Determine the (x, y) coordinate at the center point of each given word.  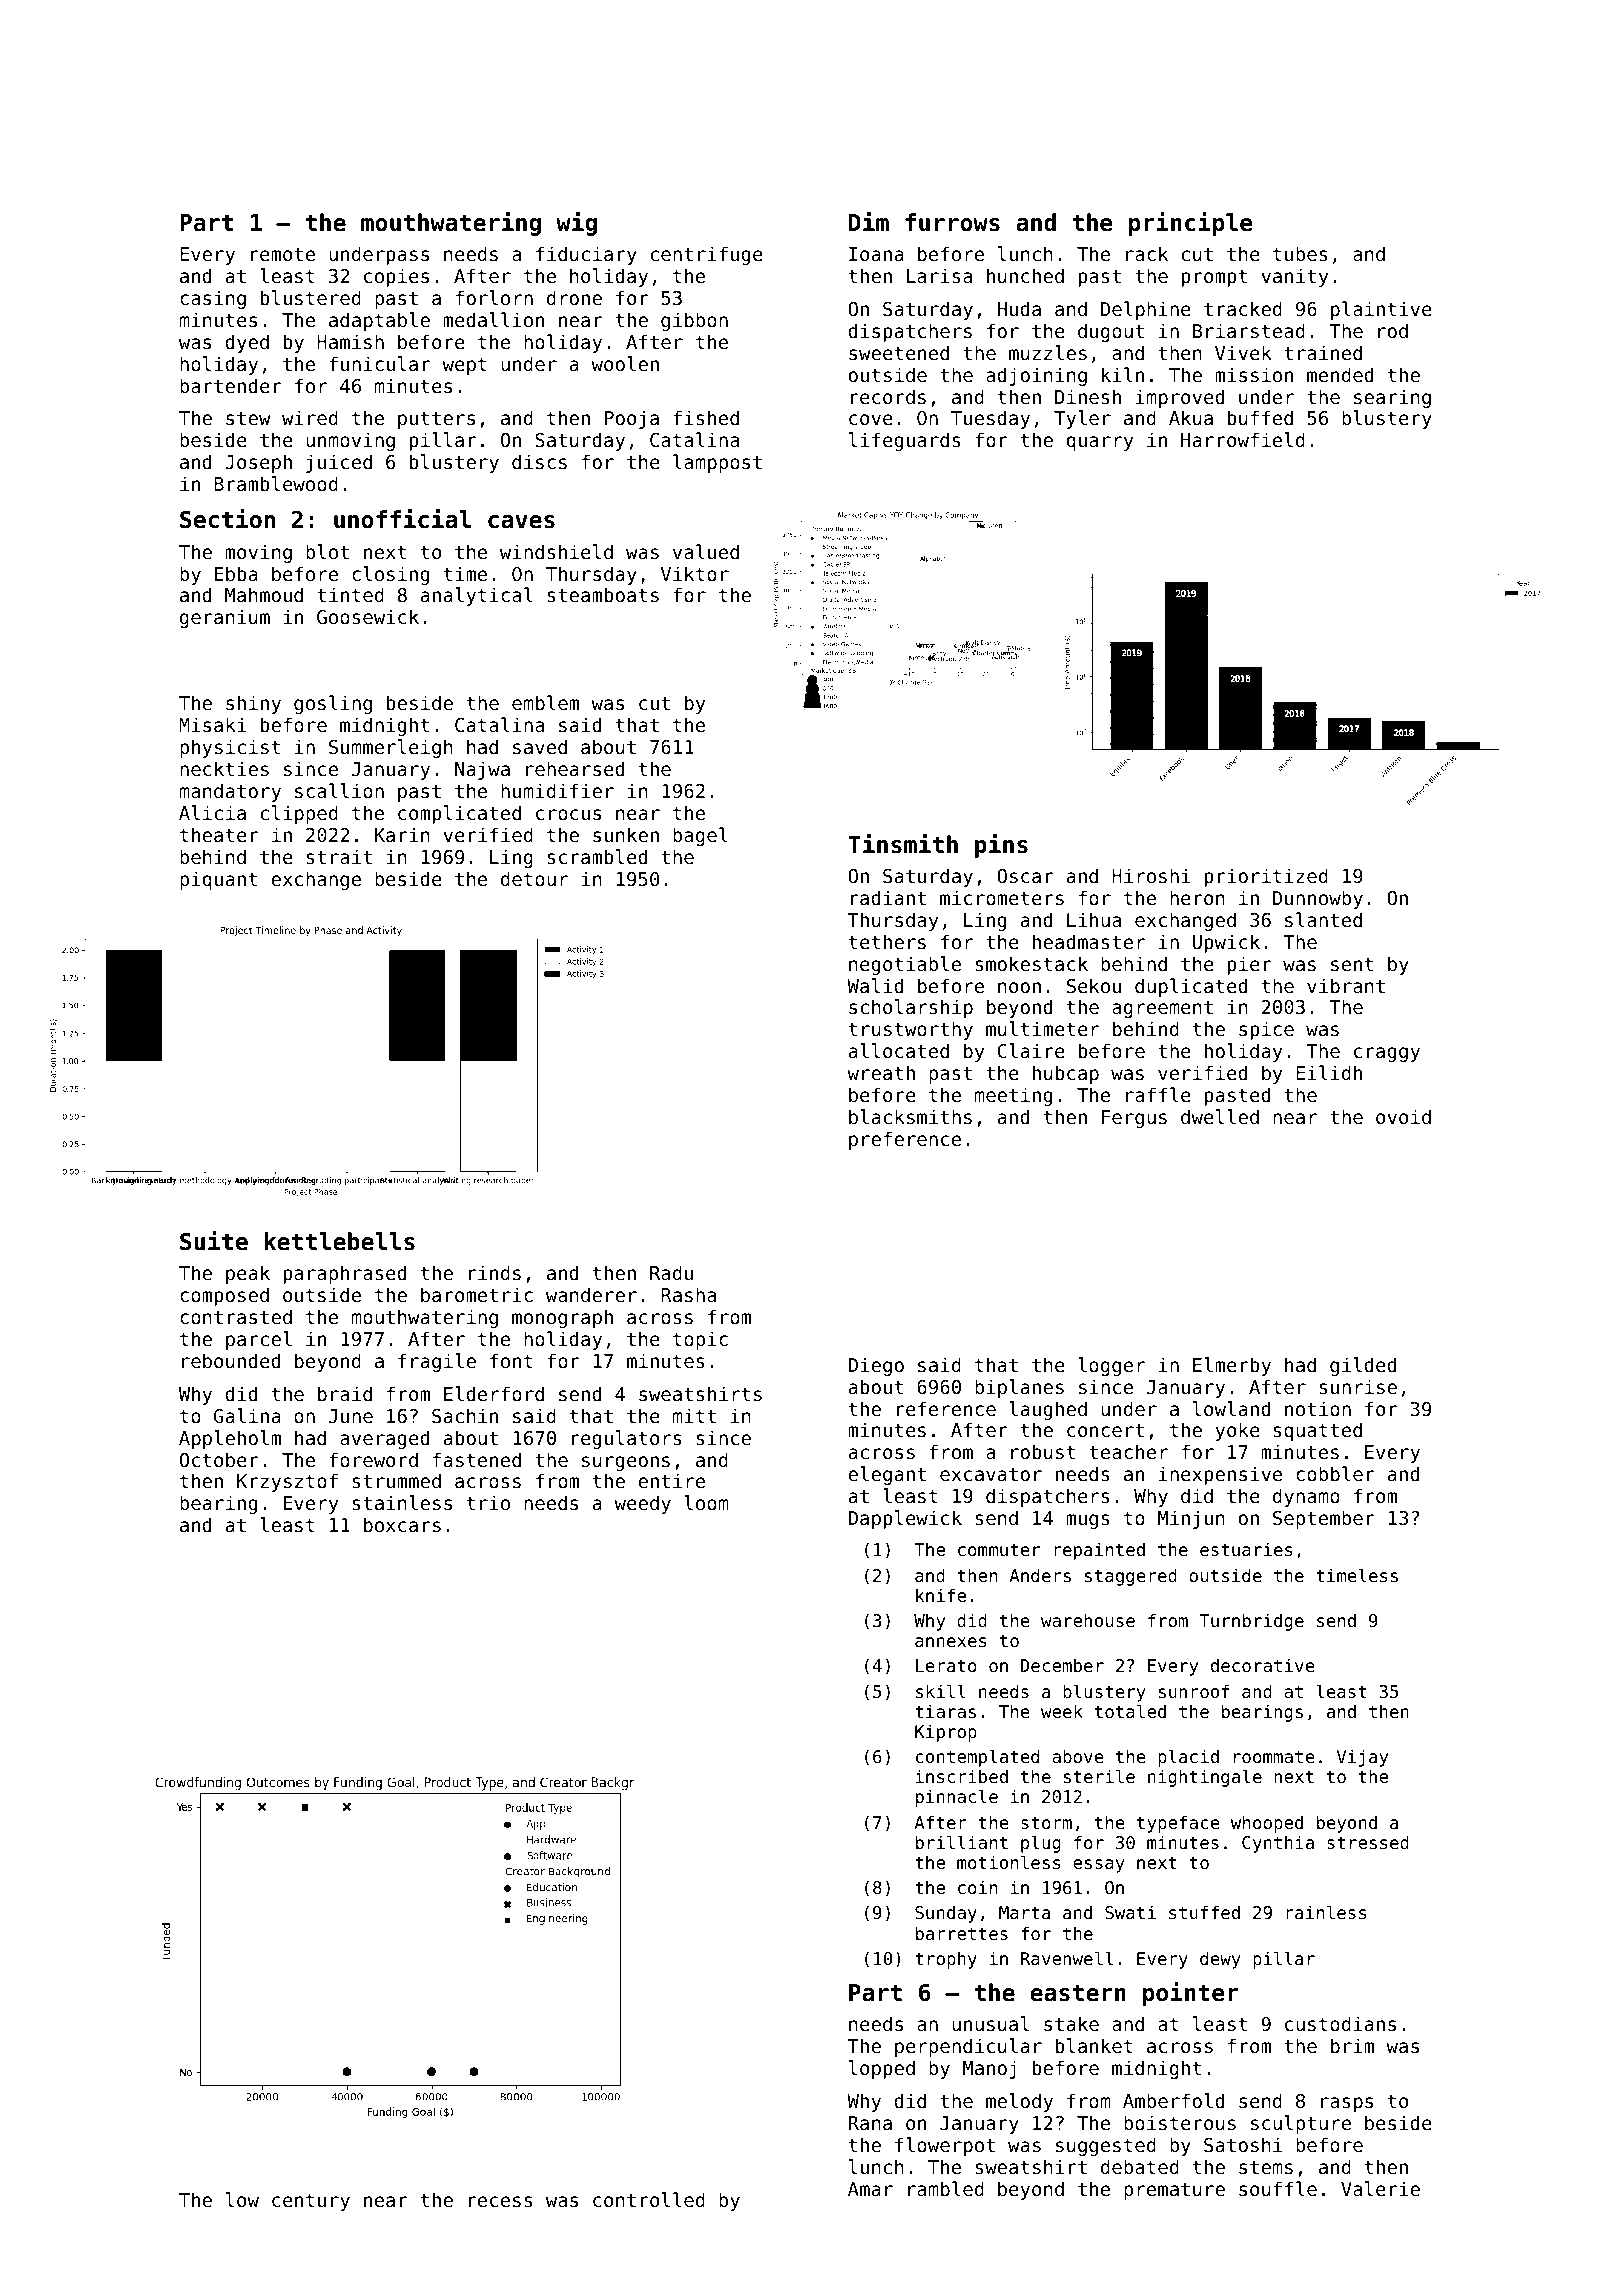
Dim (869, 221)
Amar (870, 2189)
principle (1191, 224)
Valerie (1380, 2188)
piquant (218, 880)
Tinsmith (903, 844)
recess (501, 2201)
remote (283, 254)
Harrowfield (1243, 439)
